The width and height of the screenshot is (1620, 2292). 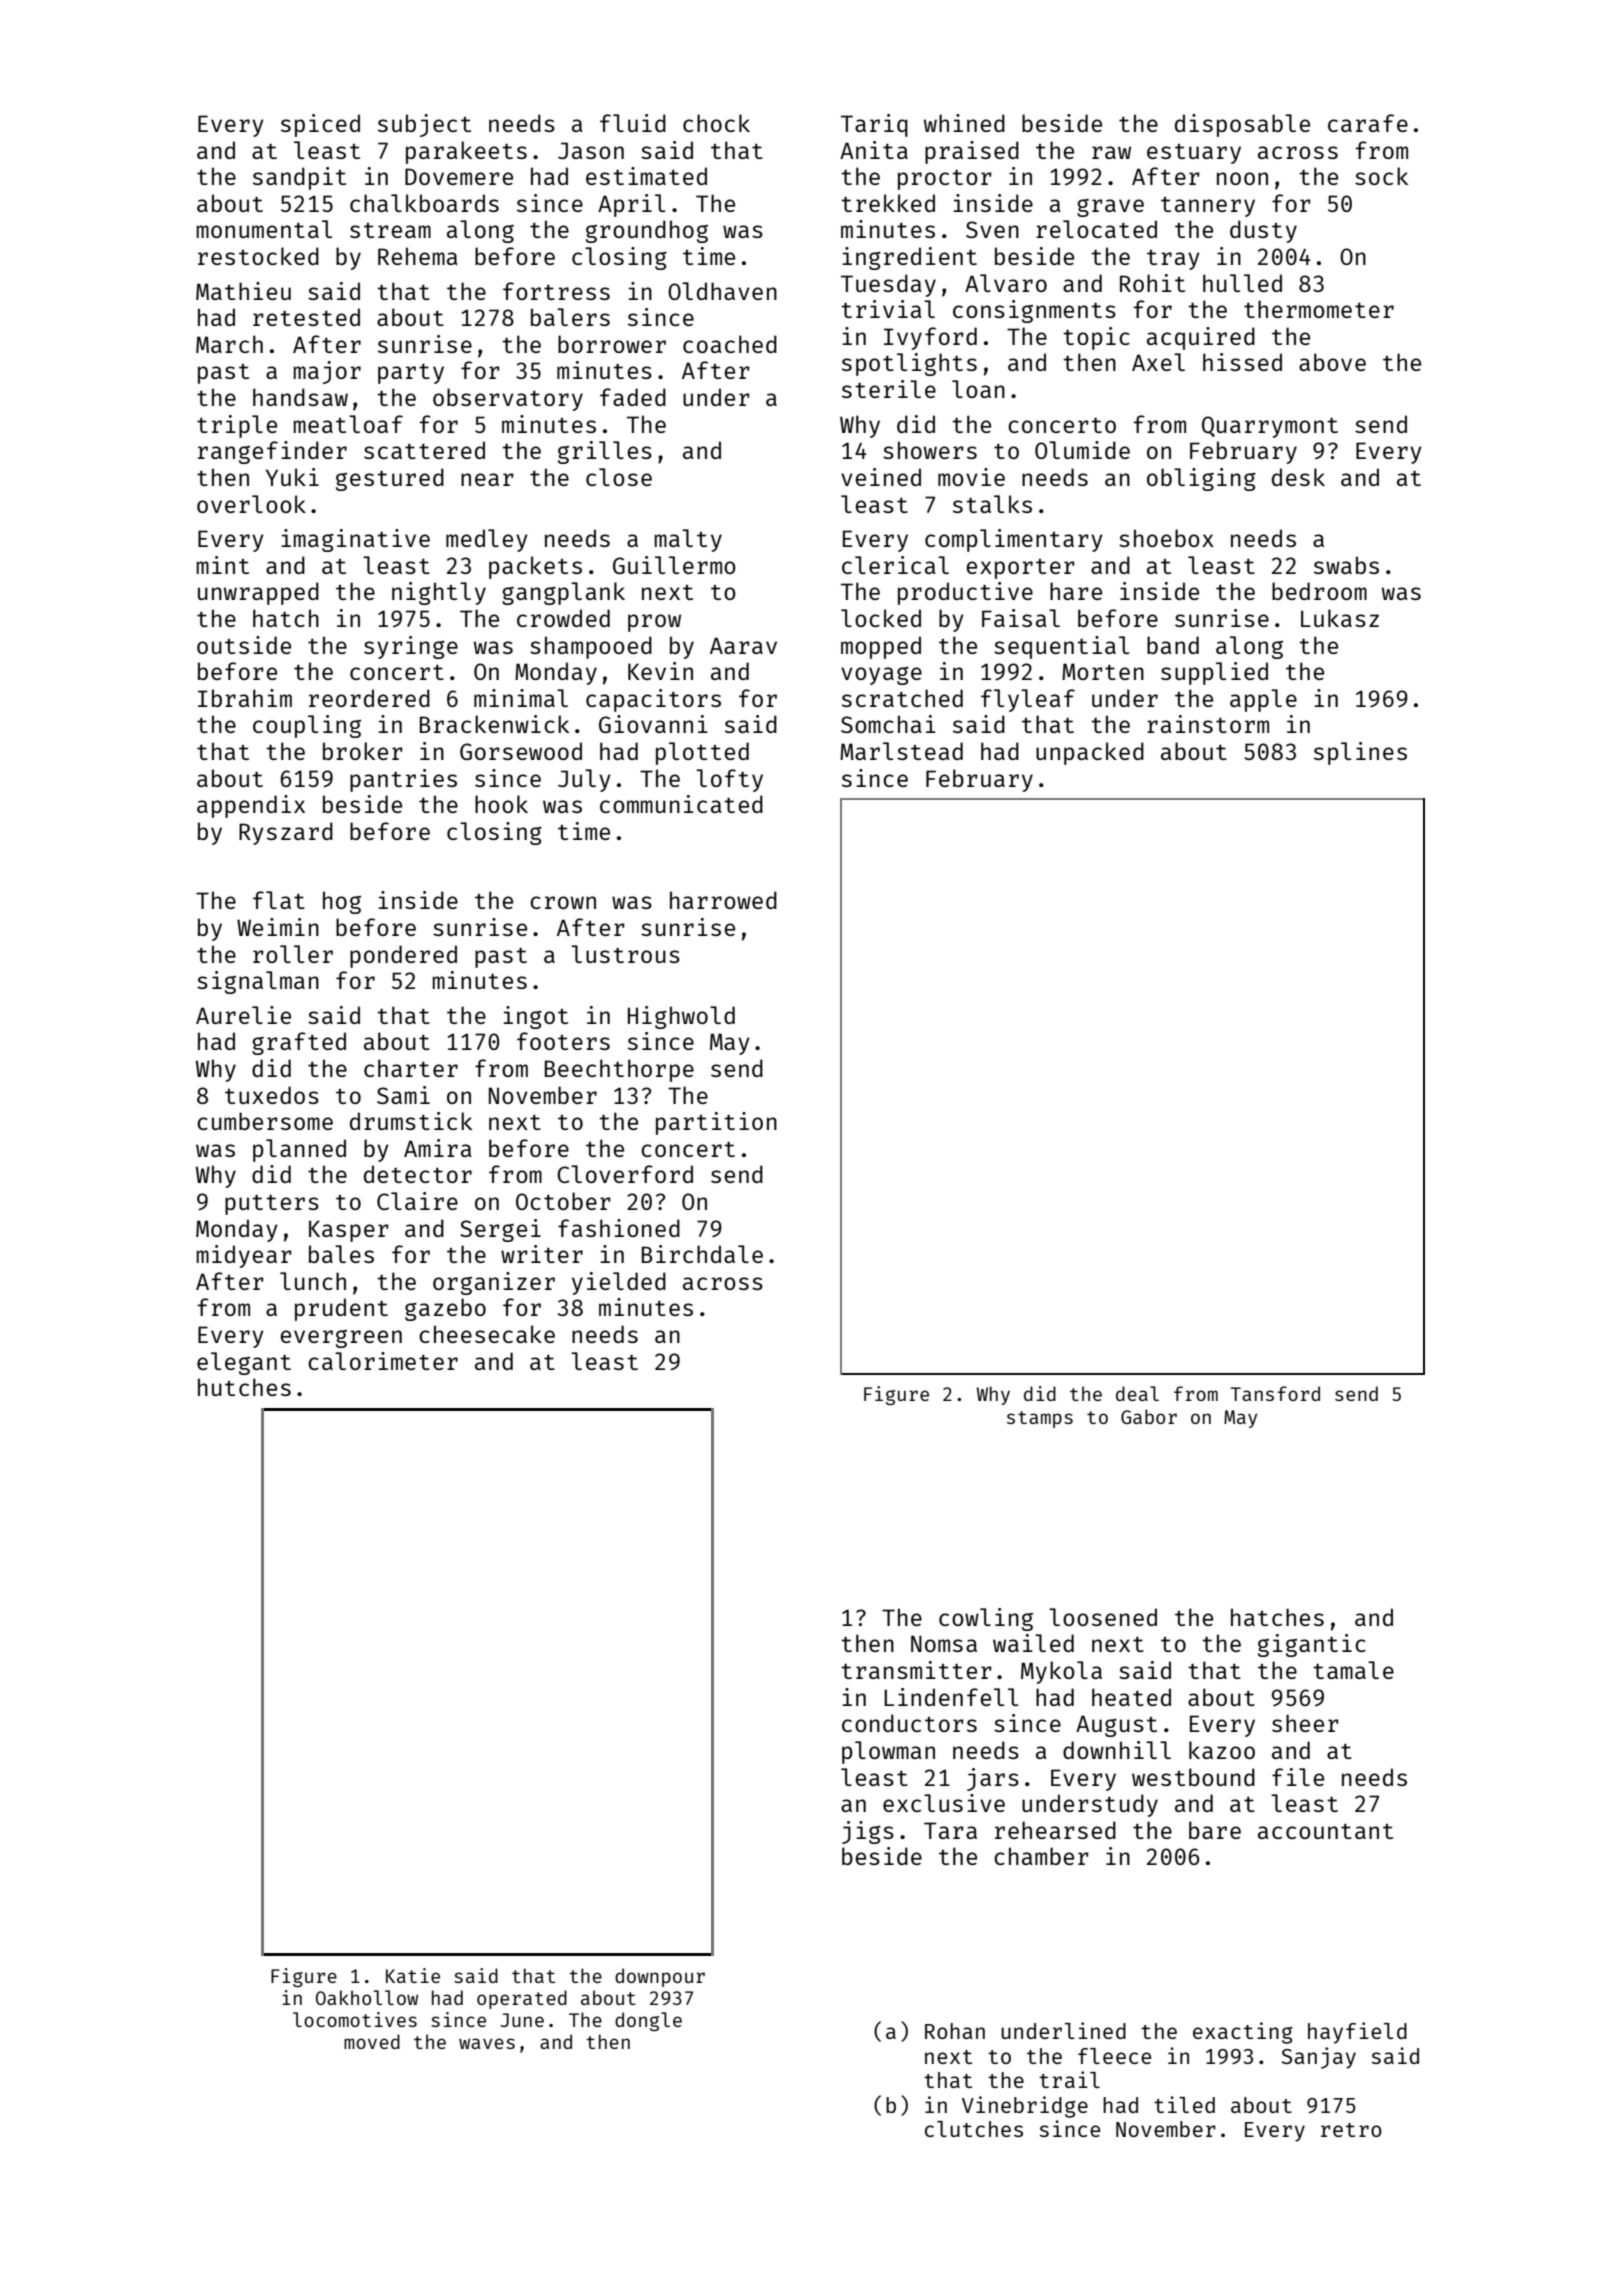 I want to click on desk, so click(x=1298, y=477).
